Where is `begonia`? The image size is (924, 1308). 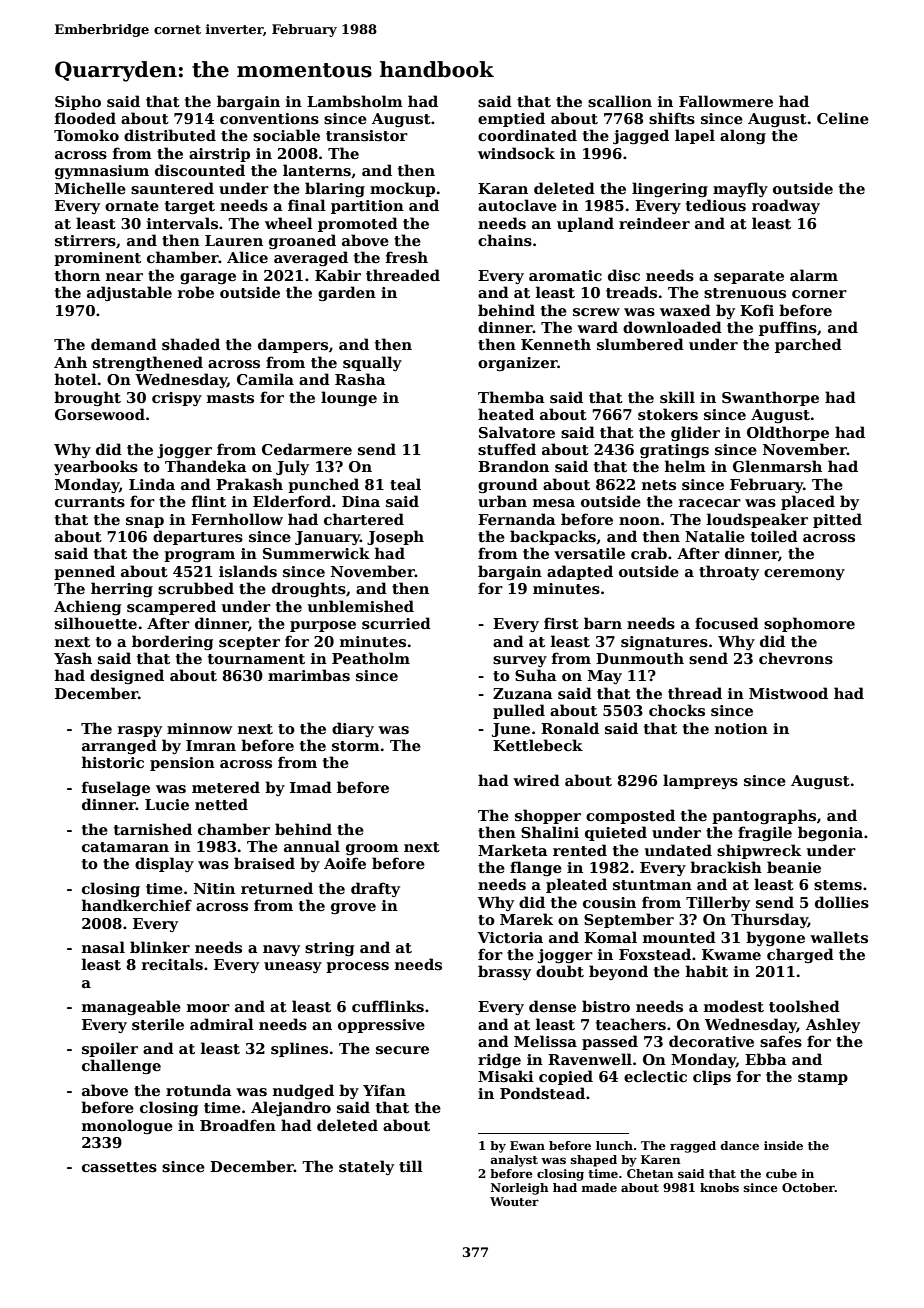 begonia is located at coordinates (830, 833).
